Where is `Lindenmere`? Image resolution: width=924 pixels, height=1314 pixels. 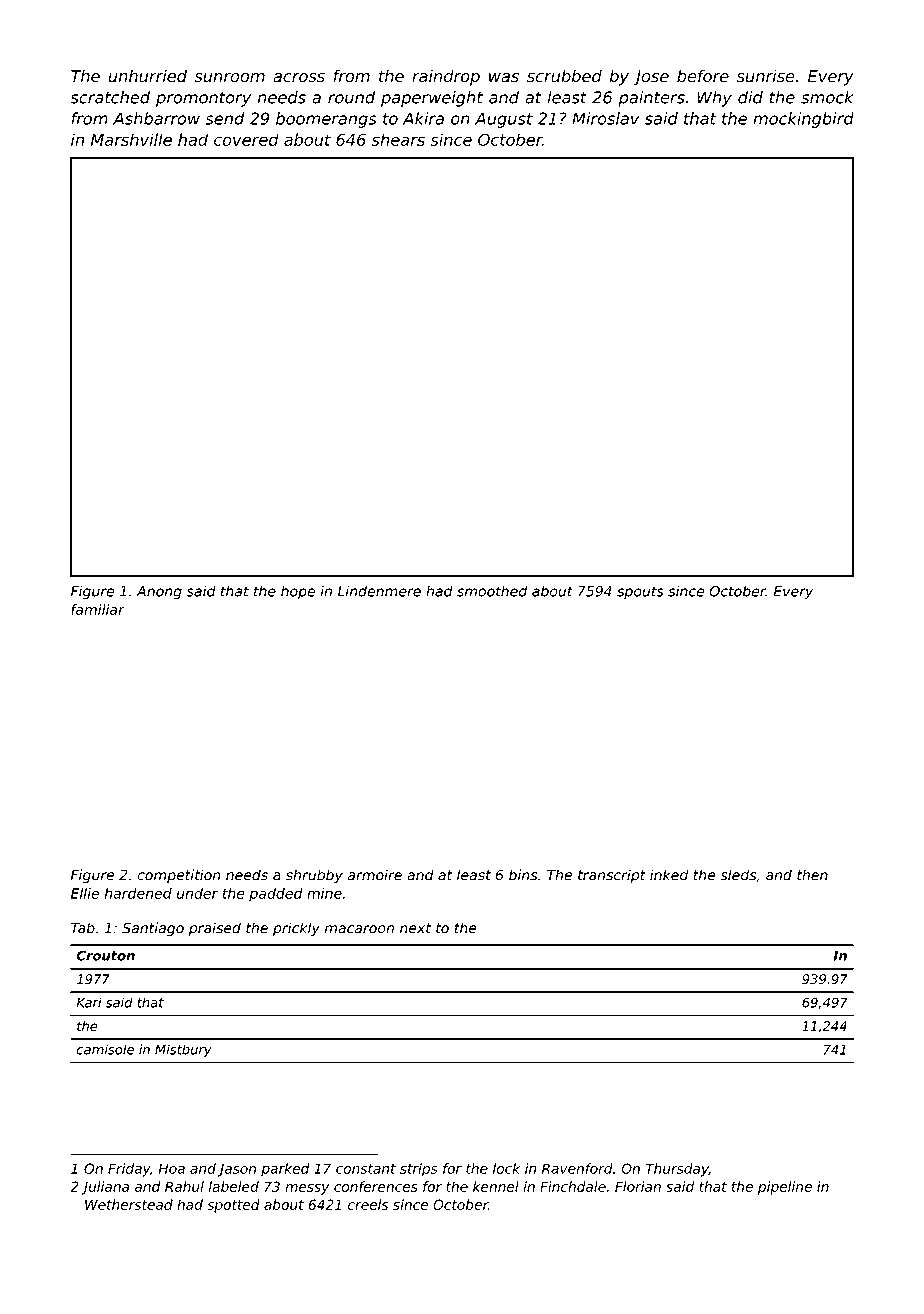 Lindenmere is located at coordinates (379, 591).
